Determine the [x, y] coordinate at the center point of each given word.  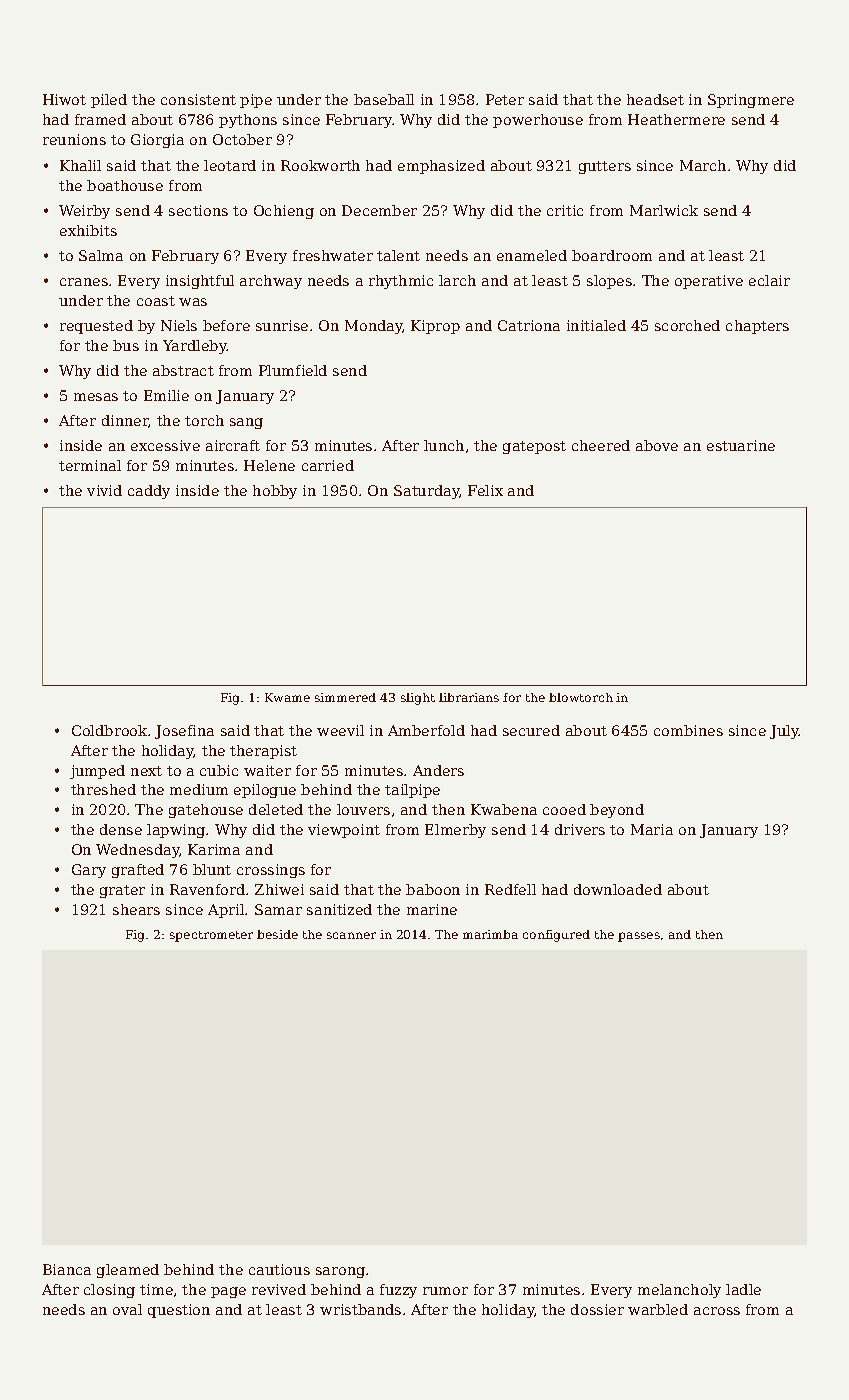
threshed [103, 789]
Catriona [529, 325]
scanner [351, 935]
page [228, 1292]
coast [156, 301]
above [657, 445]
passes [639, 937]
